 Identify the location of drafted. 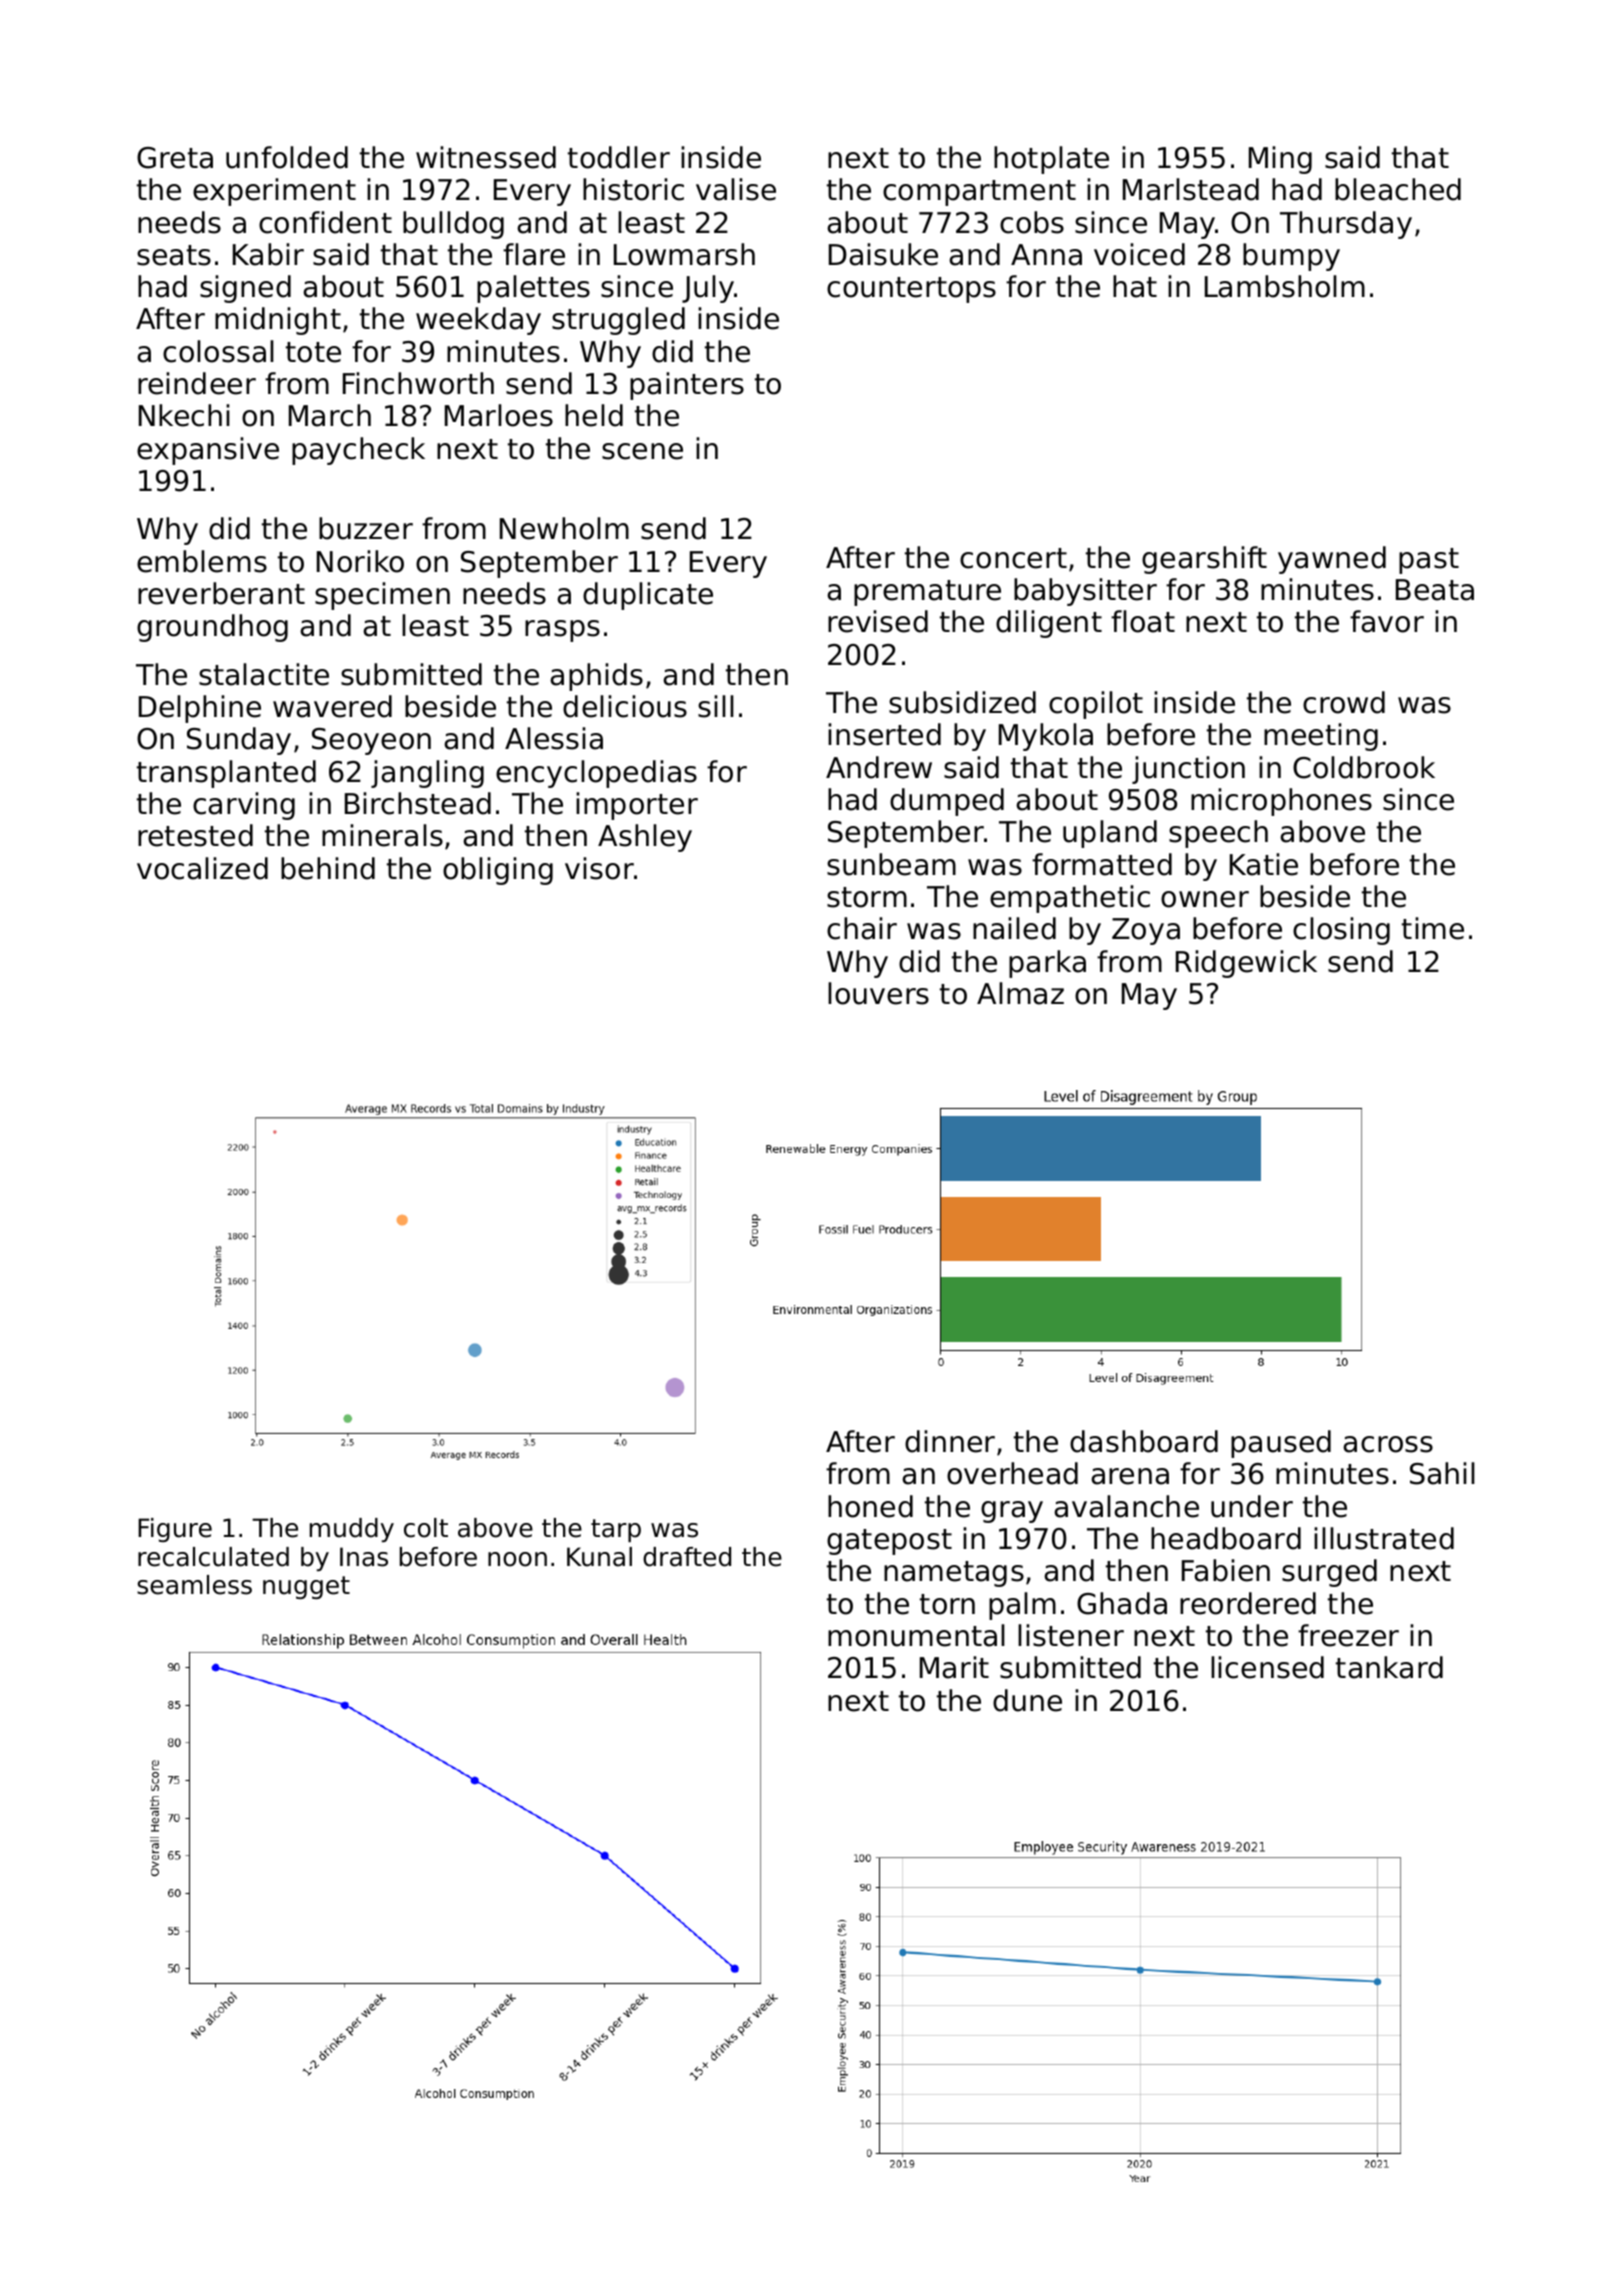
(687, 1557).
